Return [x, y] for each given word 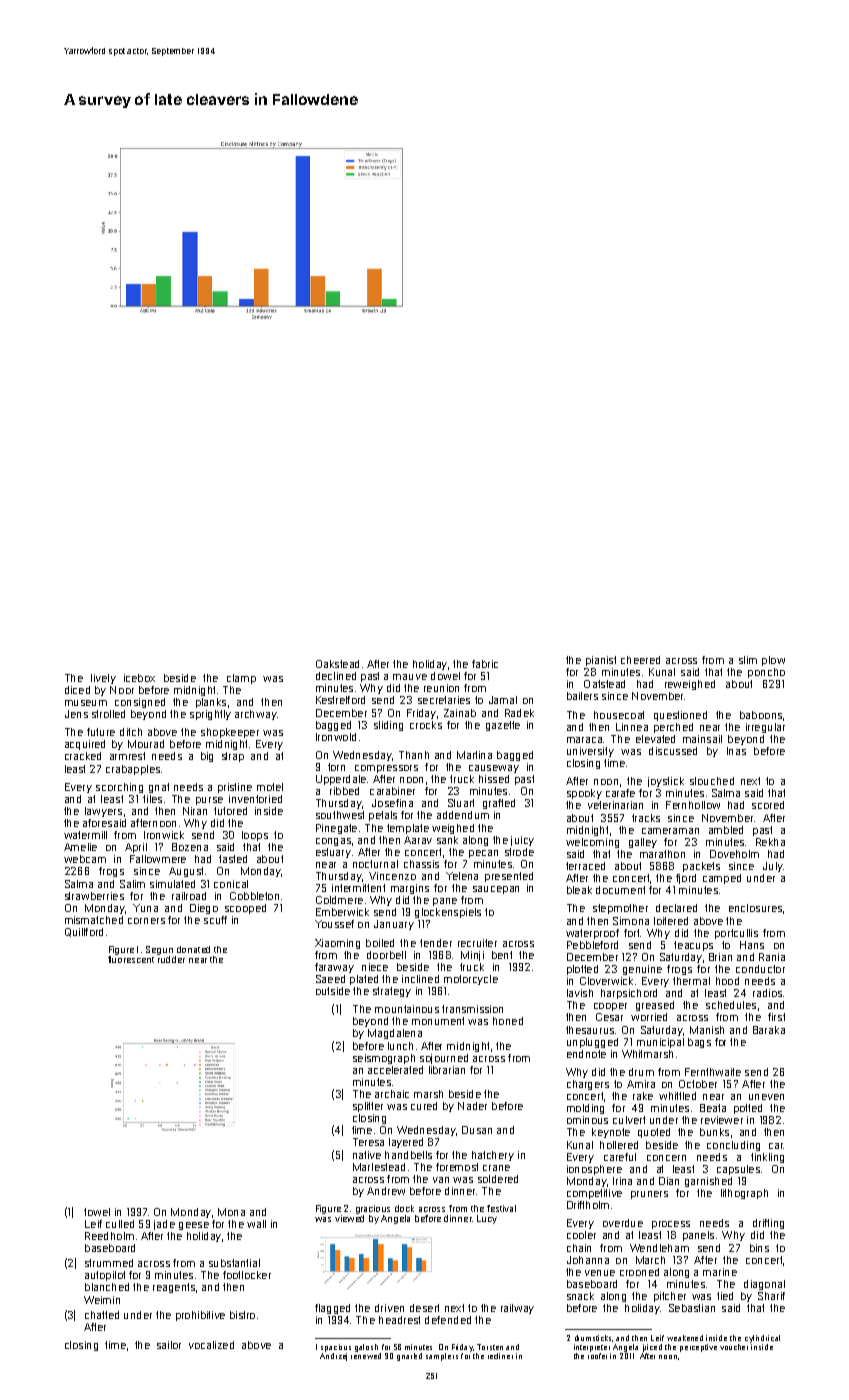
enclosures [755, 908]
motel [270, 787]
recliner [500, 1356]
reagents [174, 1288]
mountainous [407, 1009]
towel [97, 1212]
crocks [426, 725]
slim [748, 660]
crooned [639, 1272]
